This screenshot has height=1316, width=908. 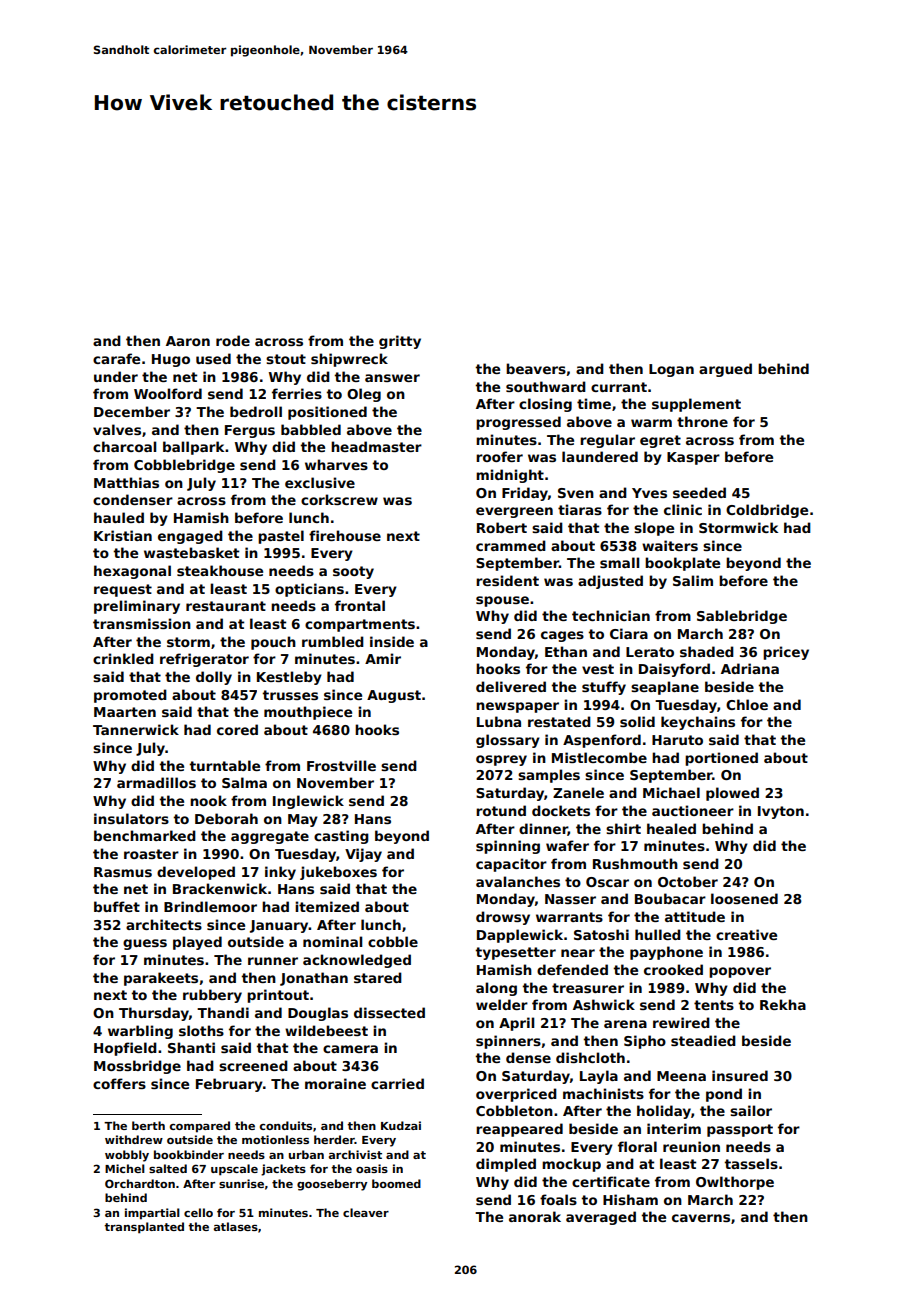 I want to click on tassels, so click(x=751, y=1163).
